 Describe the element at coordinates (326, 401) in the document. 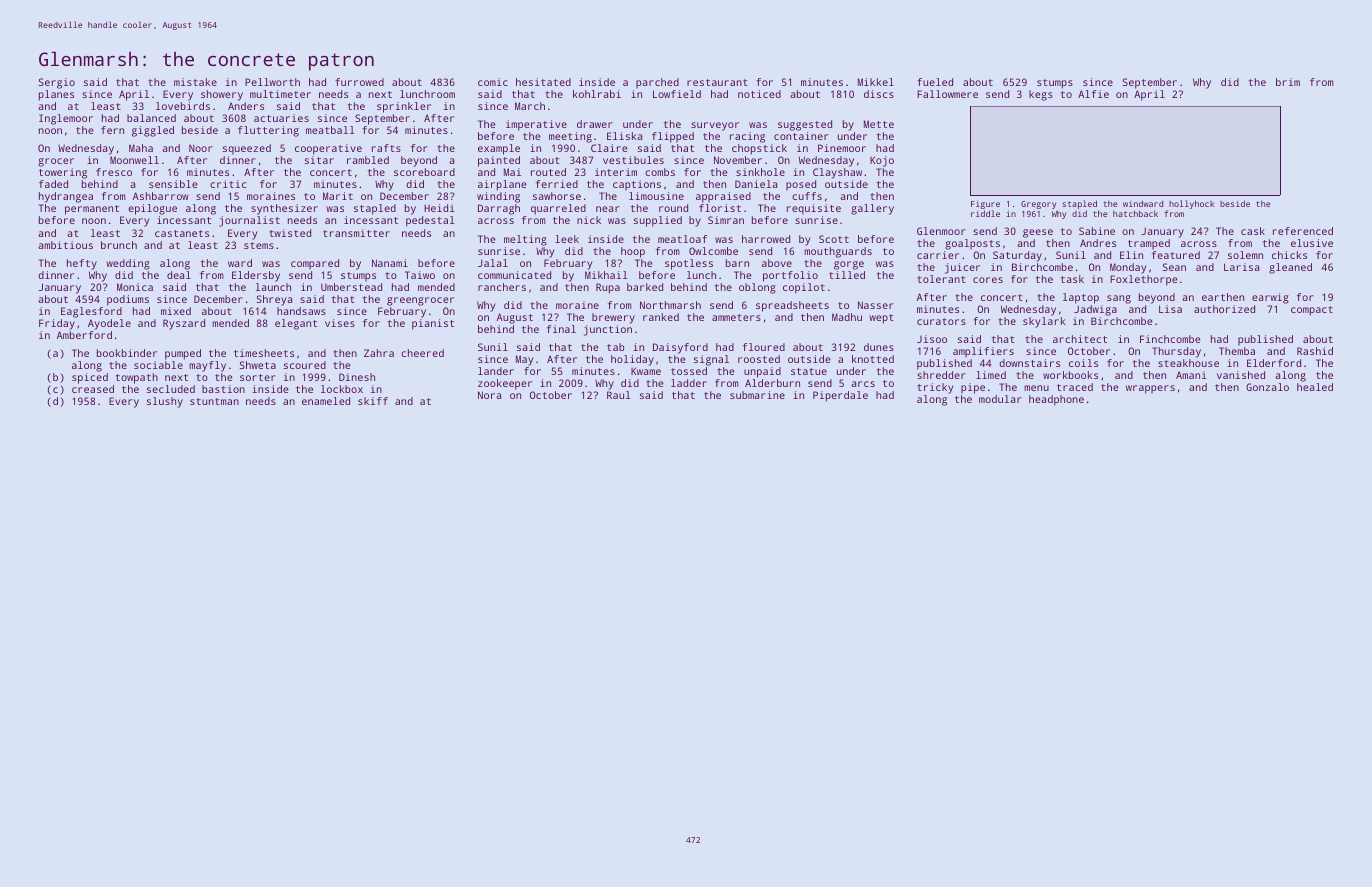

I see `enameled` at that location.
